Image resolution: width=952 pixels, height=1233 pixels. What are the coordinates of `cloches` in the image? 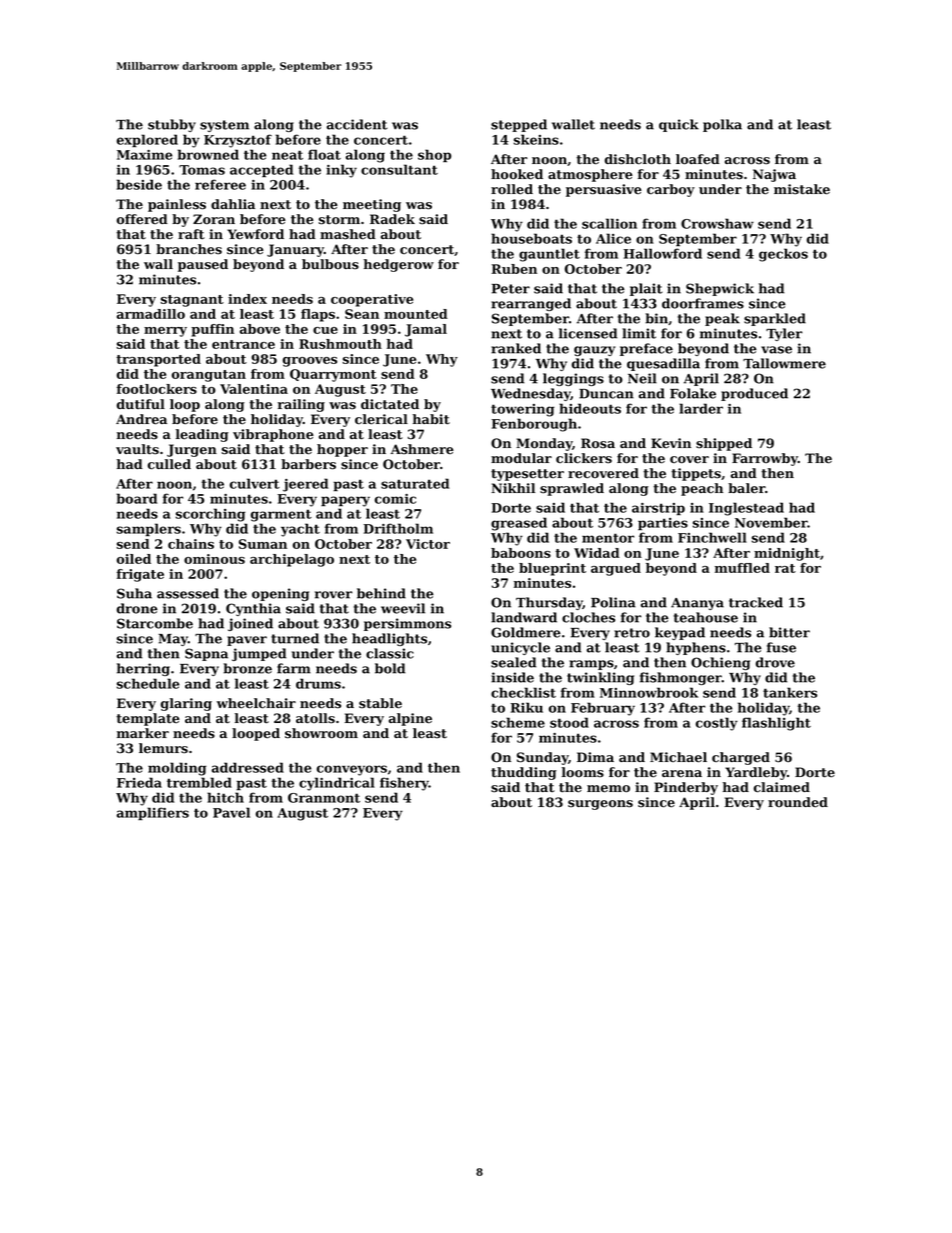 It's located at (588, 617).
